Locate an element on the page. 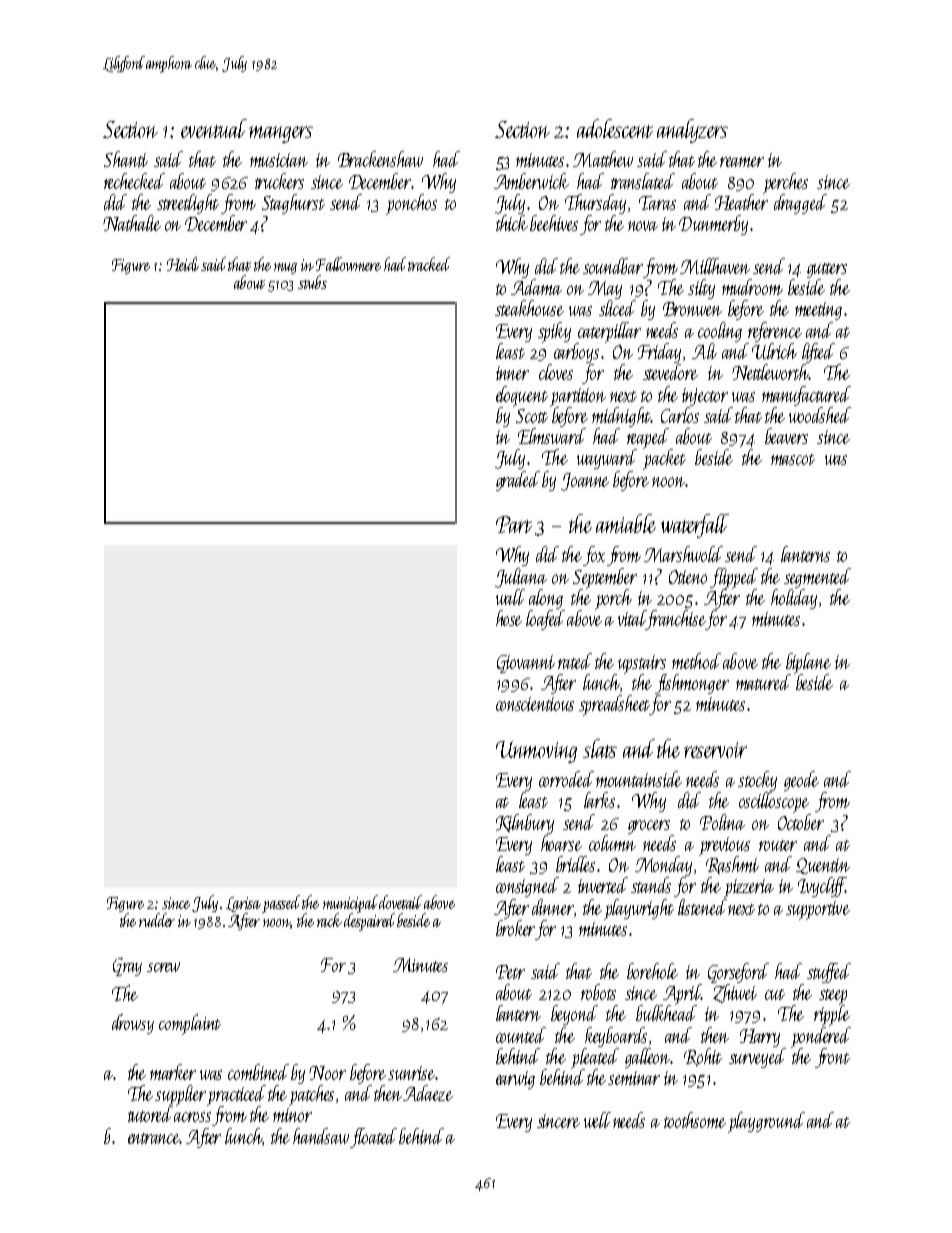  complaint is located at coordinates (190, 1024).
